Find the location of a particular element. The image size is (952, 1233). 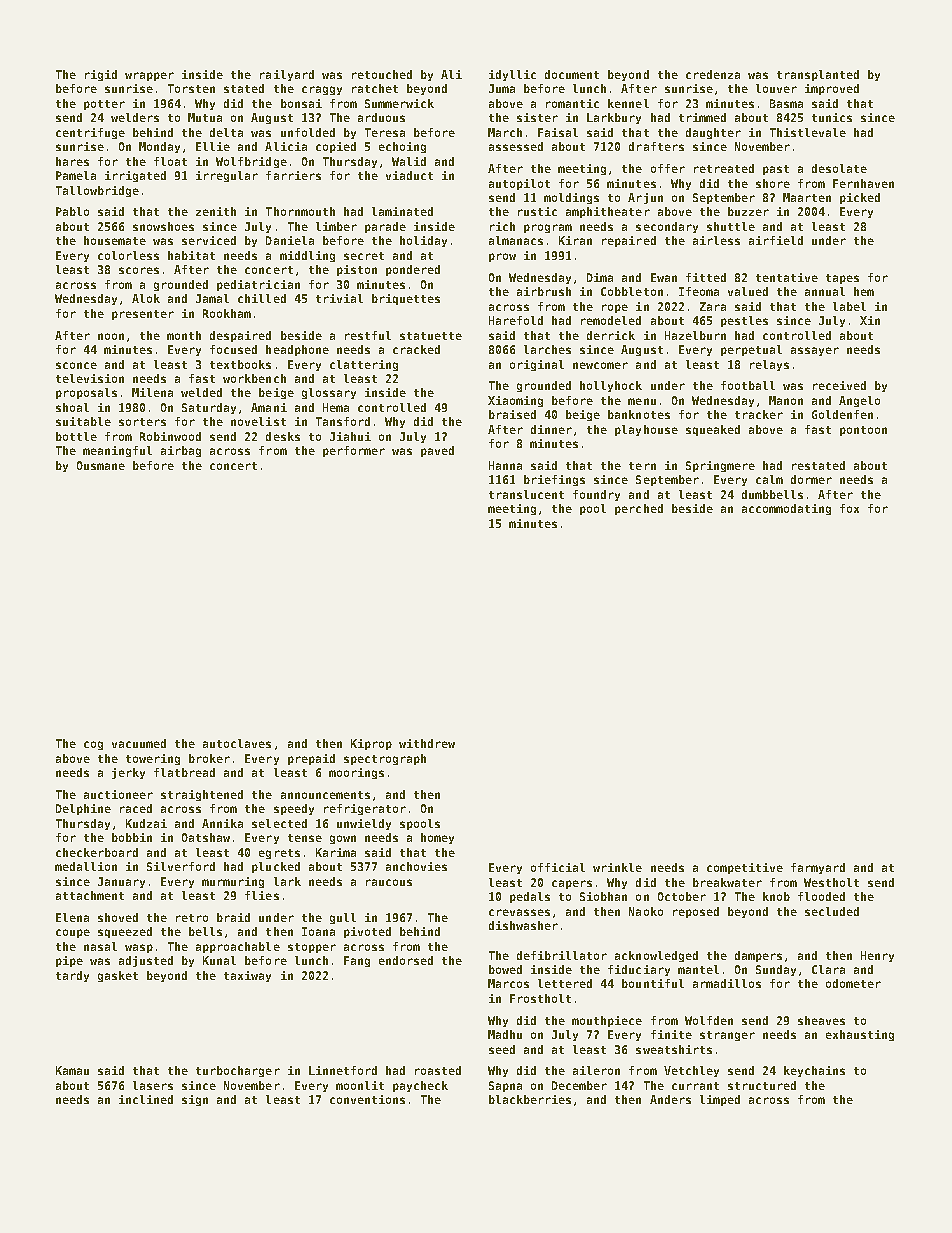

competitive is located at coordinates (745, 868).
